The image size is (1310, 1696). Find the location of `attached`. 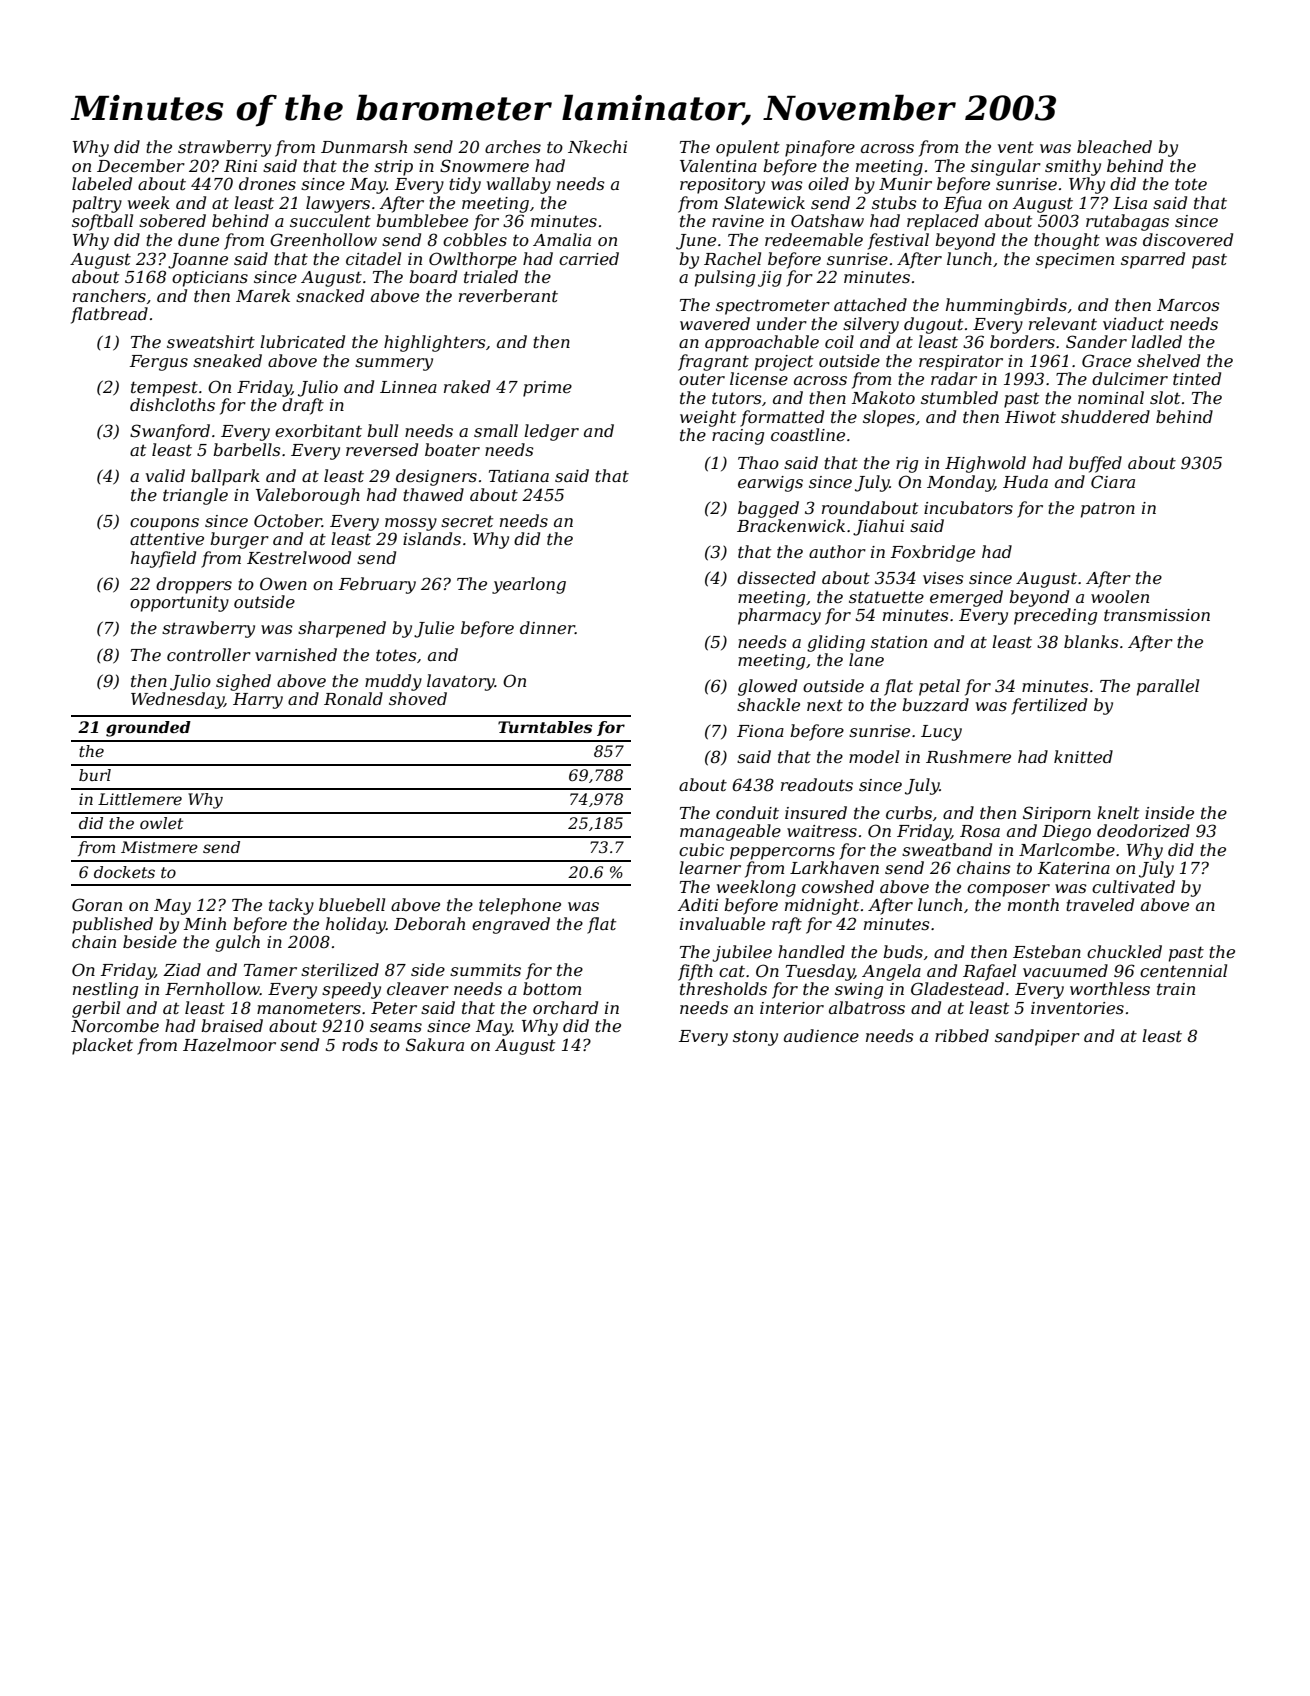

attached is located at coordinates (870, 304).
